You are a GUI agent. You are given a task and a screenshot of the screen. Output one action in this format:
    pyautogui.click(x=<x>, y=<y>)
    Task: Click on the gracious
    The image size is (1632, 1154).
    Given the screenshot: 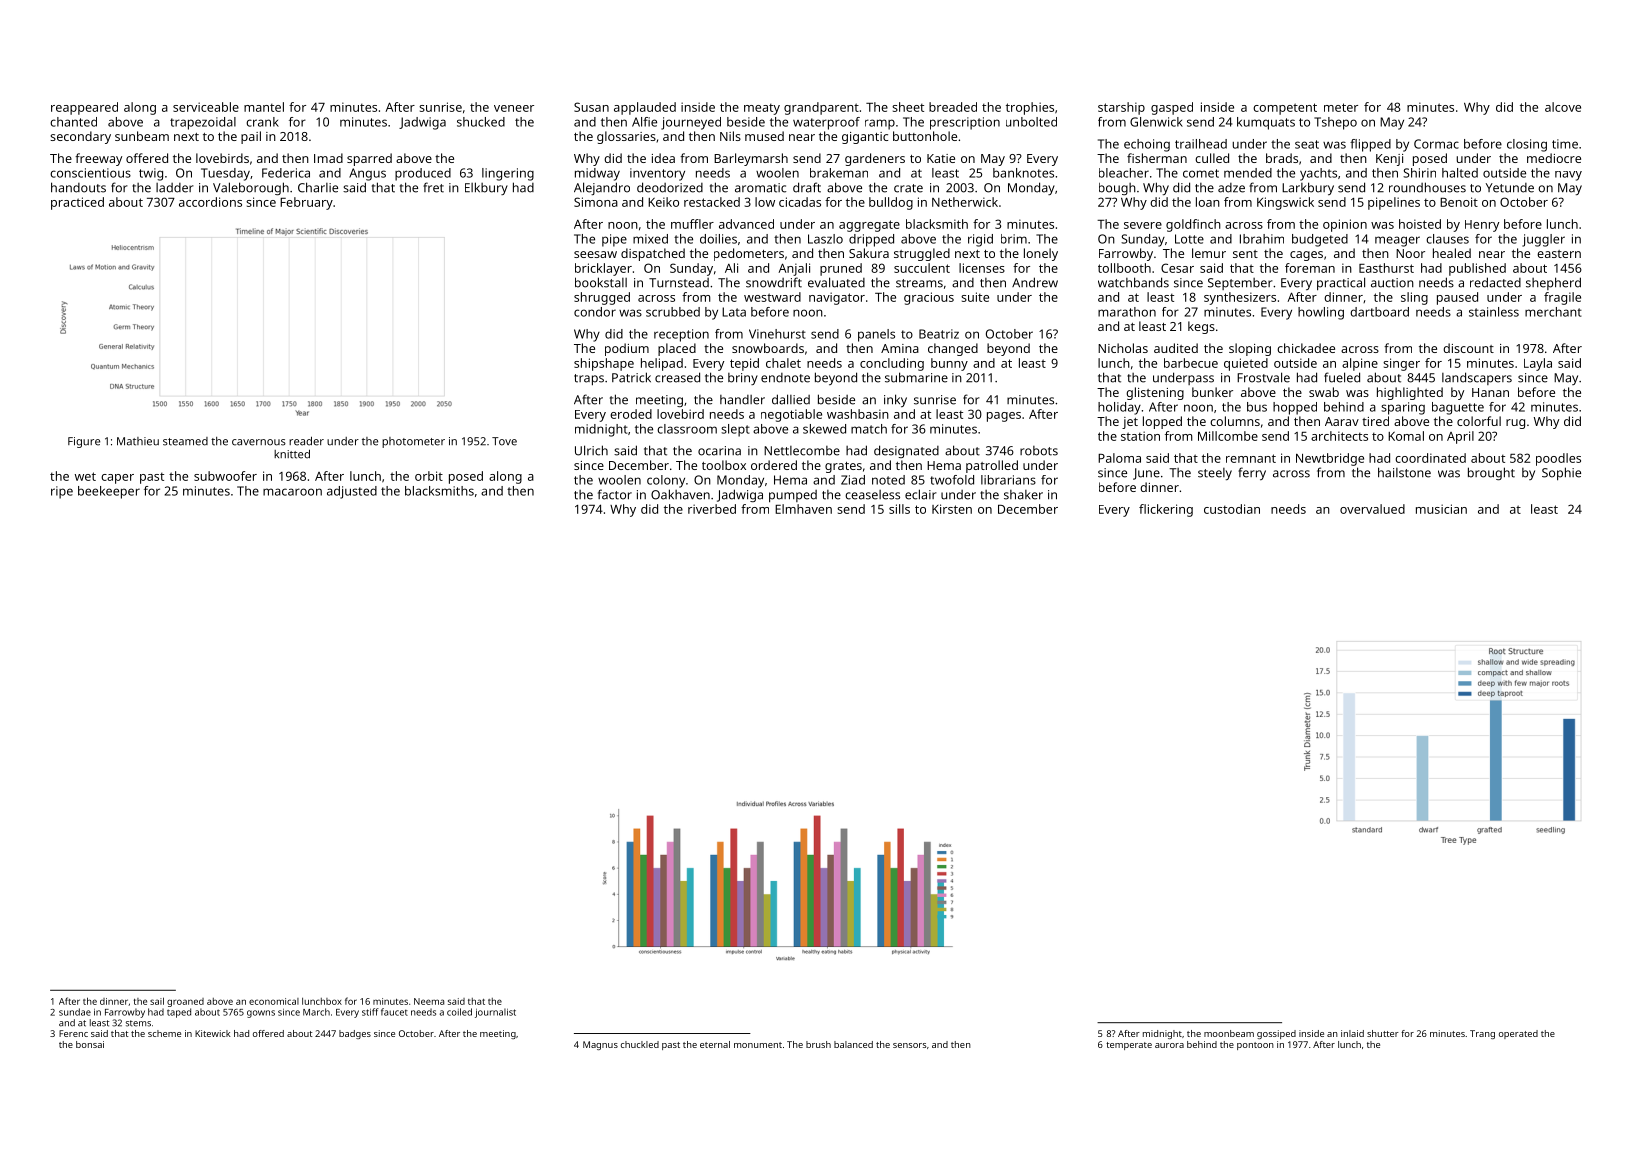 What is the action you would take?
    pyautogui.click(x=929, y=298)
